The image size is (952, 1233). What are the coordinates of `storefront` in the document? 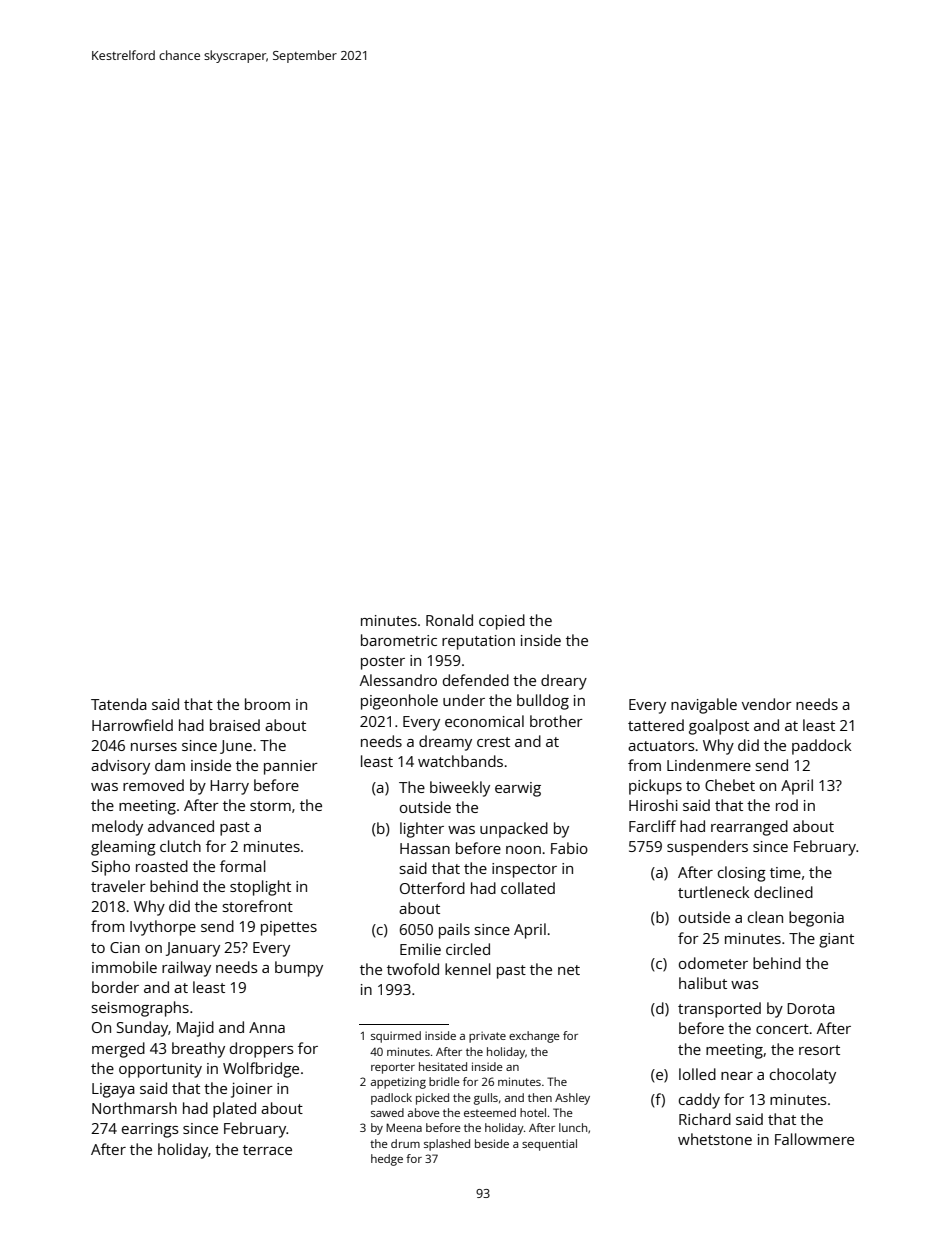 It's located at (258, 906).
